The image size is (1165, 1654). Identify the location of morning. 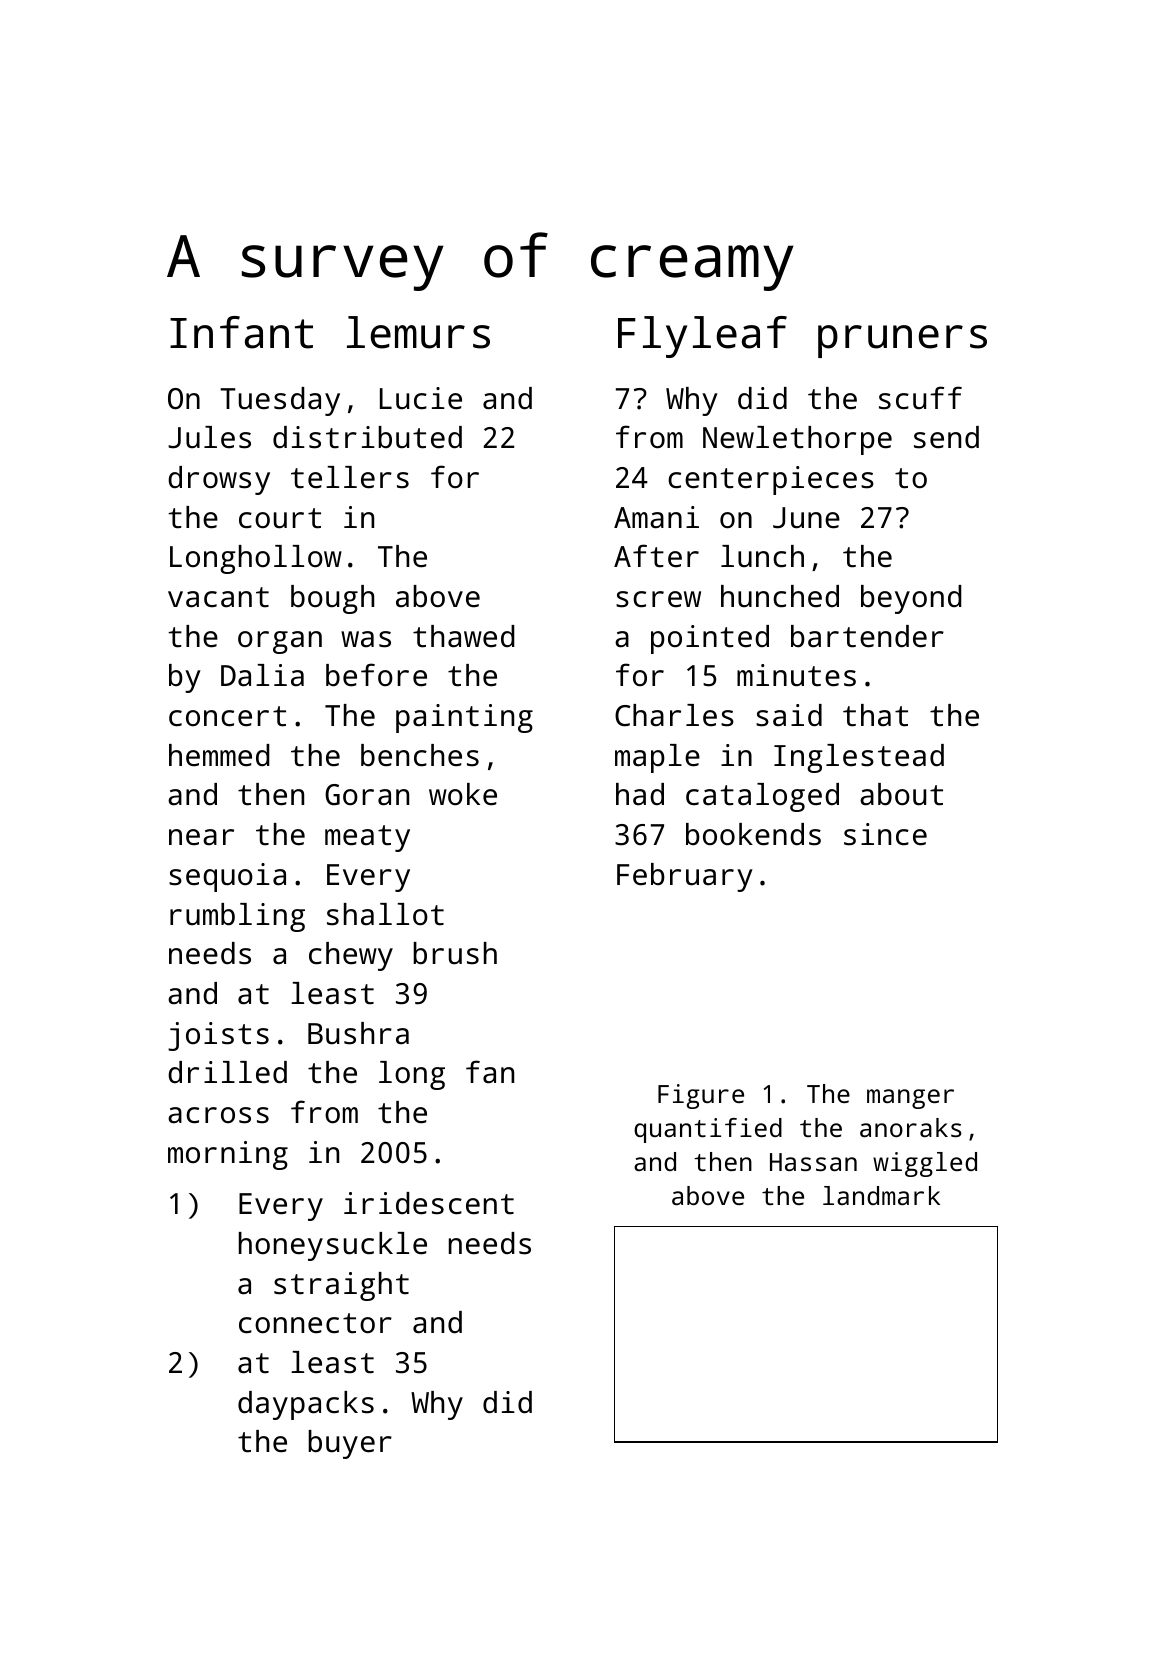
(228, 1155).
